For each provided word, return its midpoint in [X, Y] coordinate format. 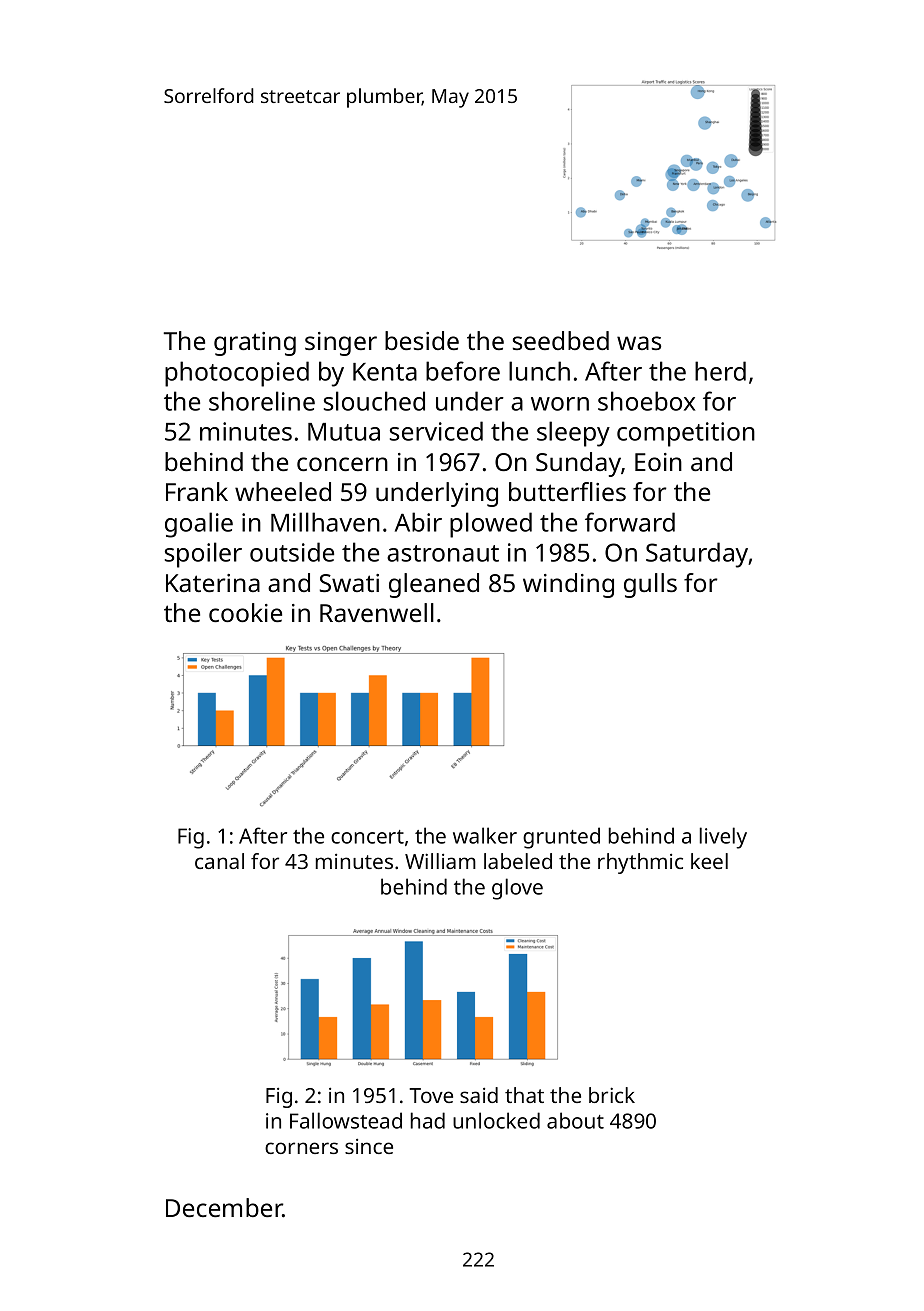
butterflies [567, 491]
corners [301, 1148]
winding [568, 585]
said [479, 1095]
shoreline [262, 401]
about [575, 1120]
